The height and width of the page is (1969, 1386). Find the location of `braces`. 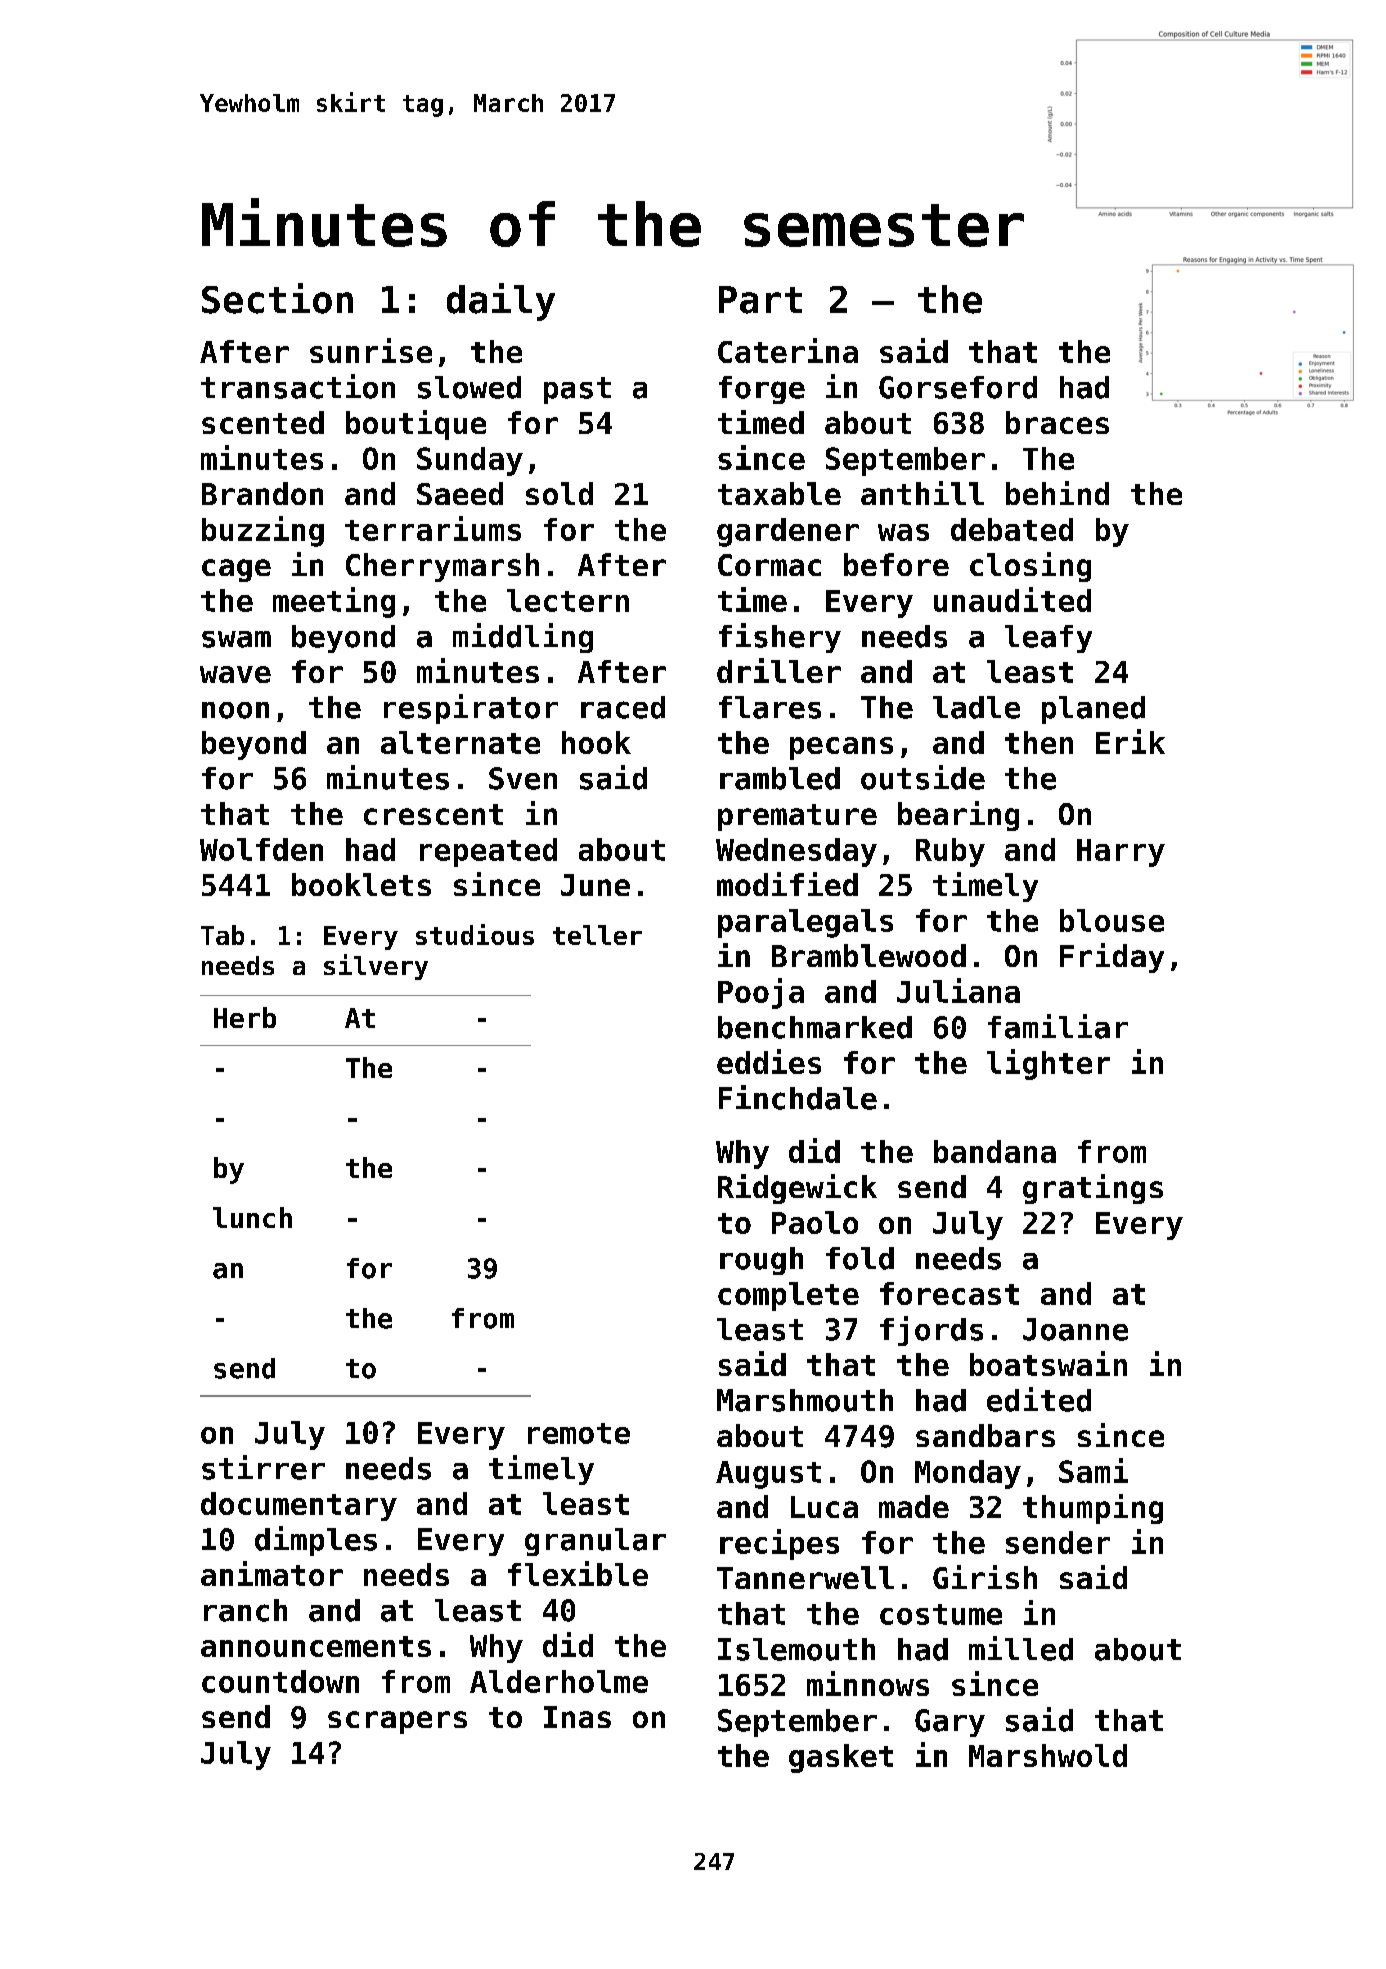

braces is located at coordinates (1057, 422).
